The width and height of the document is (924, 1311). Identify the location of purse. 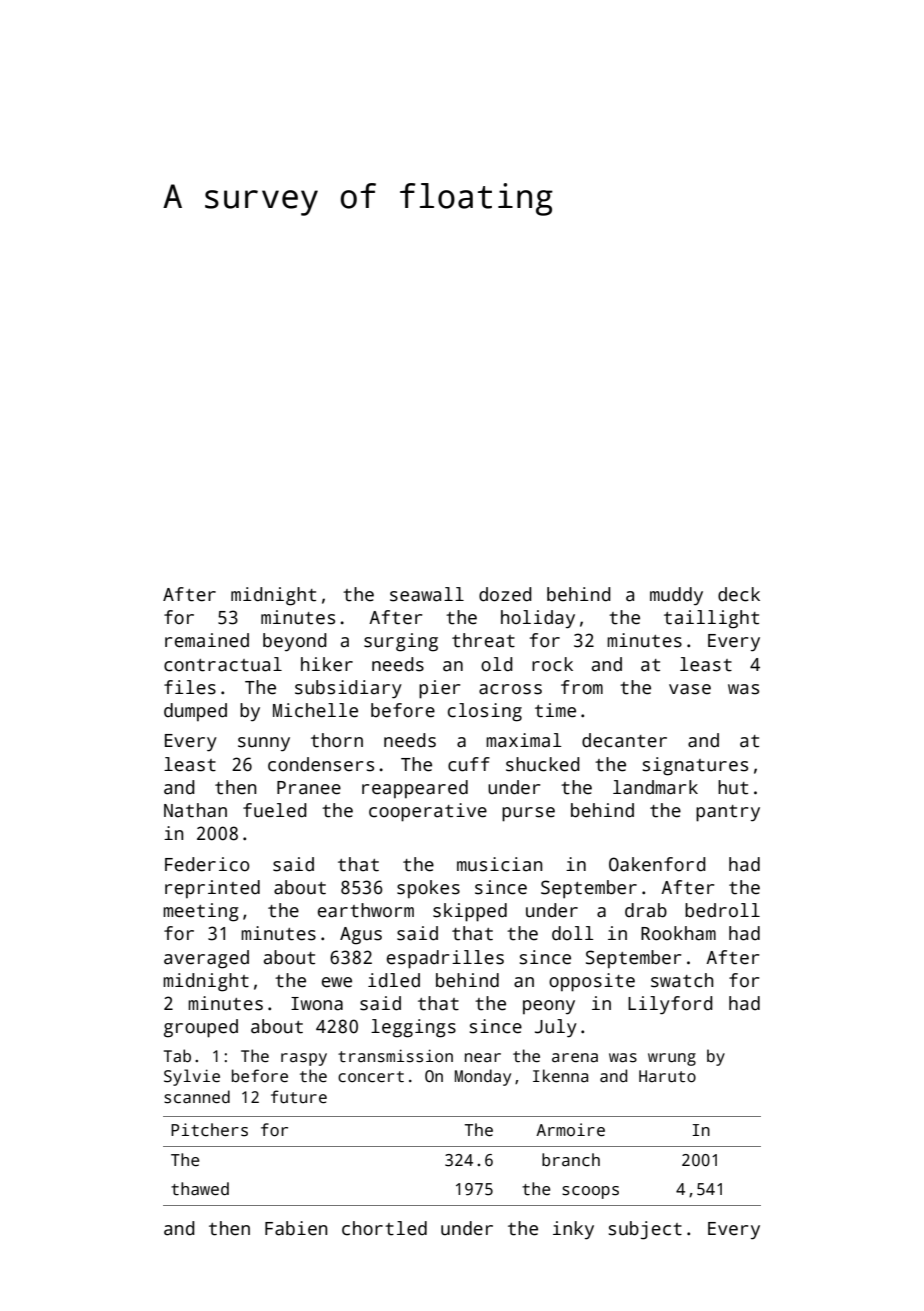
(528, 814).
